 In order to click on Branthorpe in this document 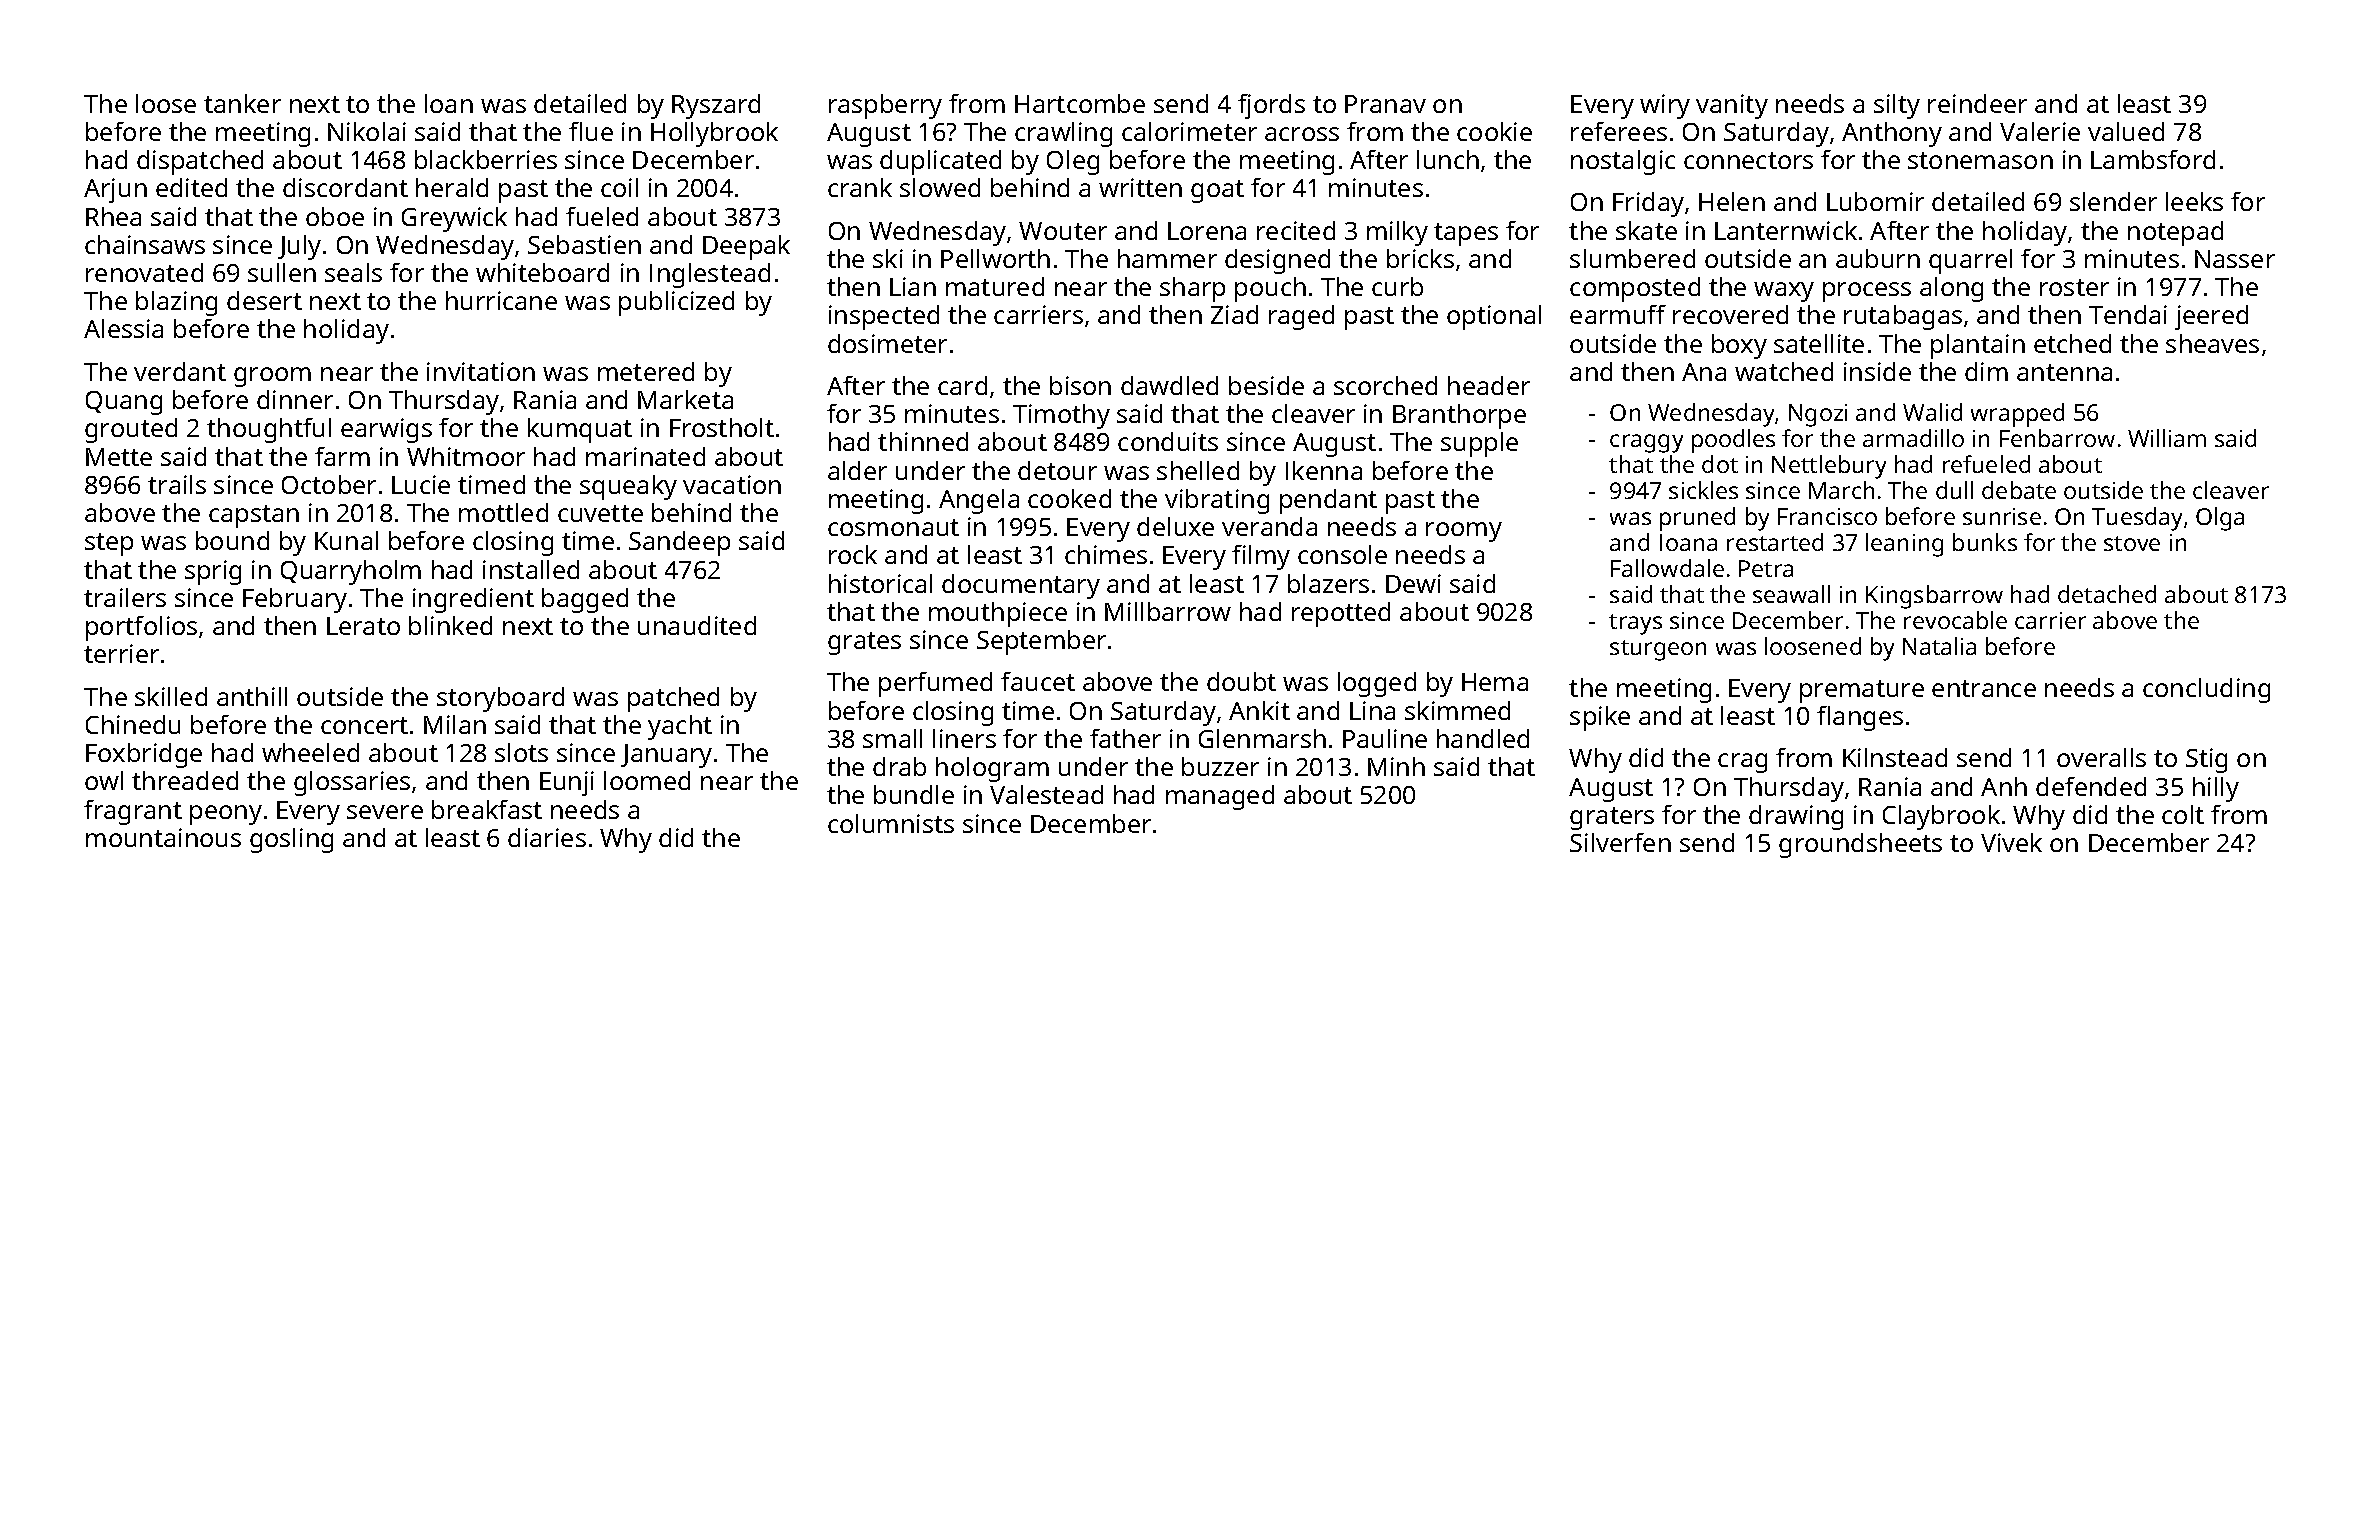, I will do `click(1459, 416)`.
